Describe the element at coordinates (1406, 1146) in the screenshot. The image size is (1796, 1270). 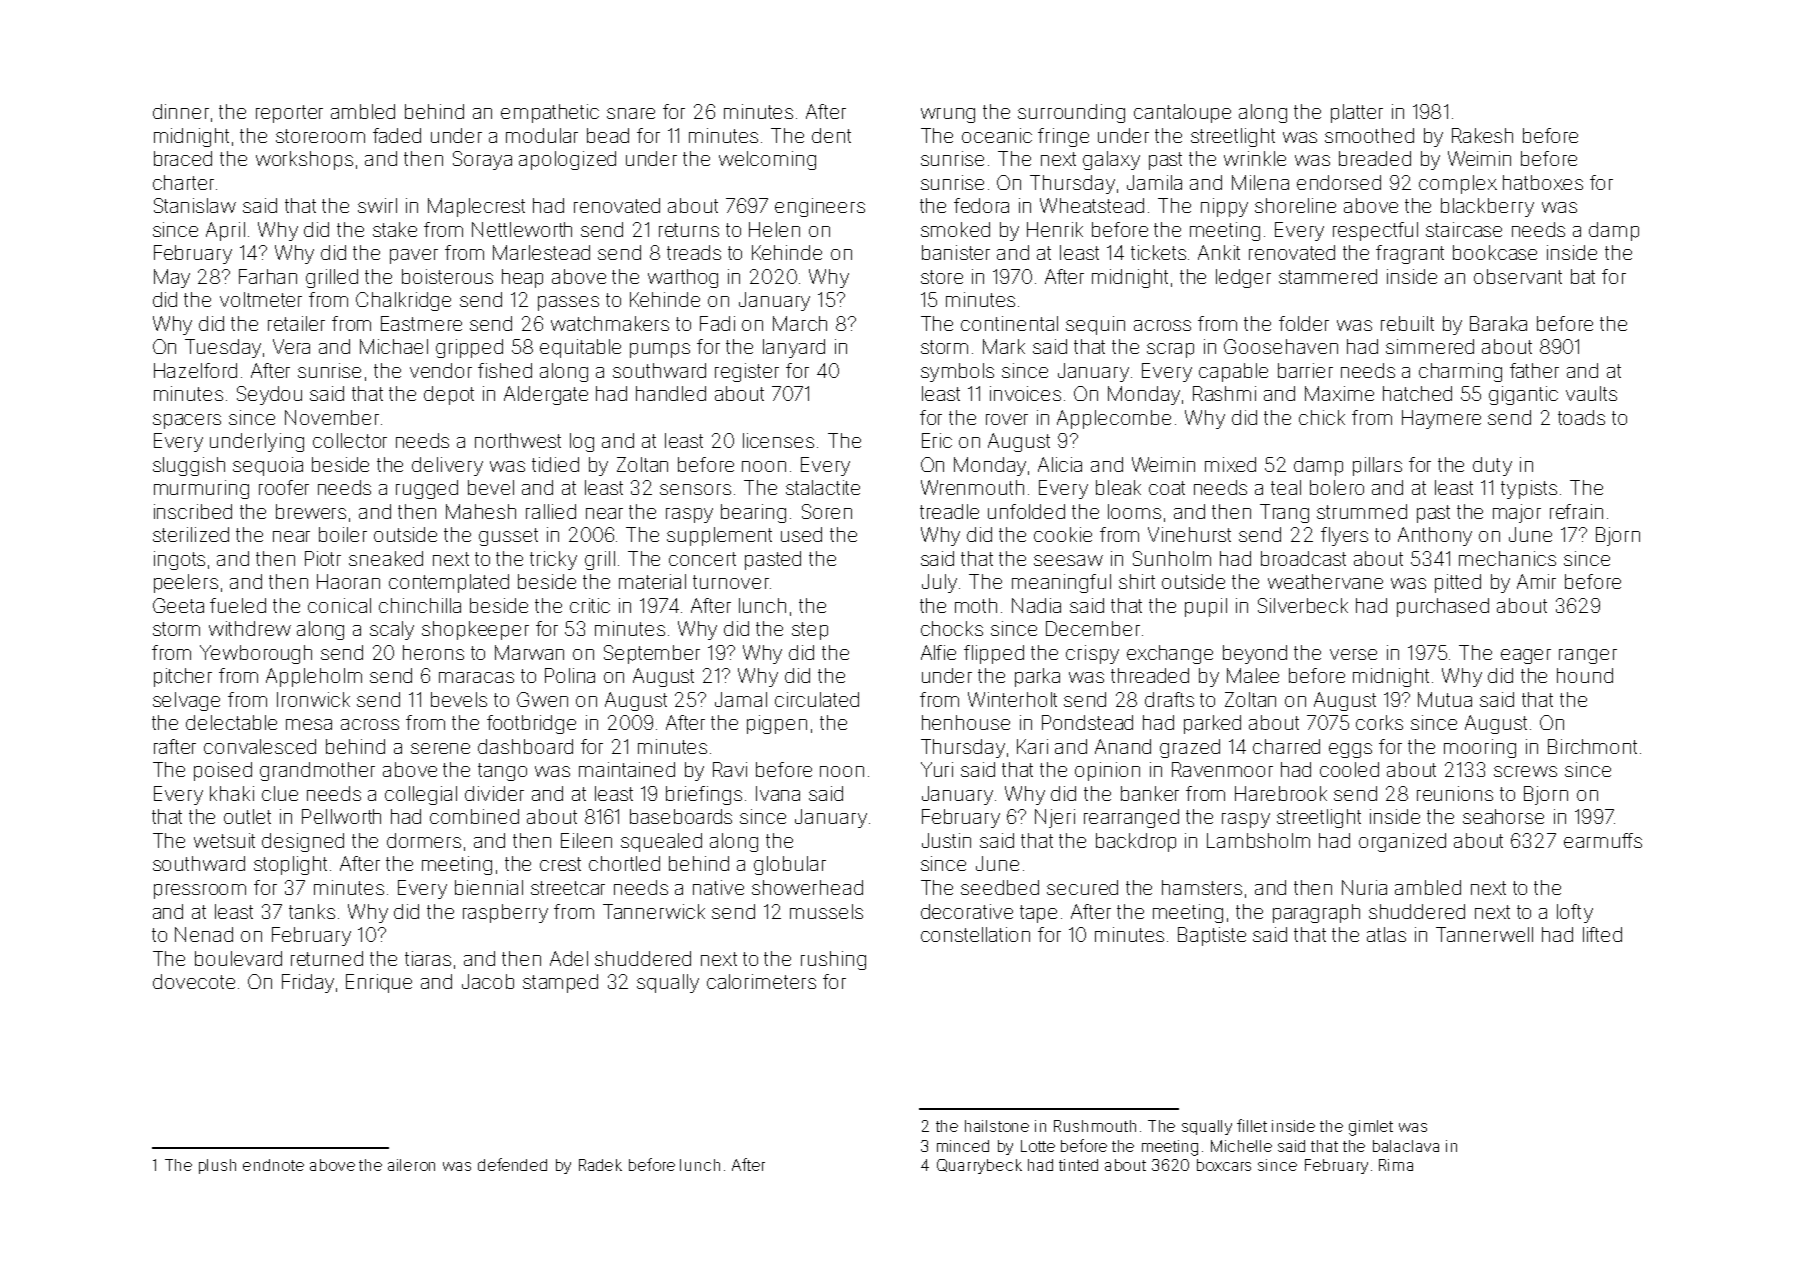
I see `balaclava` at that location.
